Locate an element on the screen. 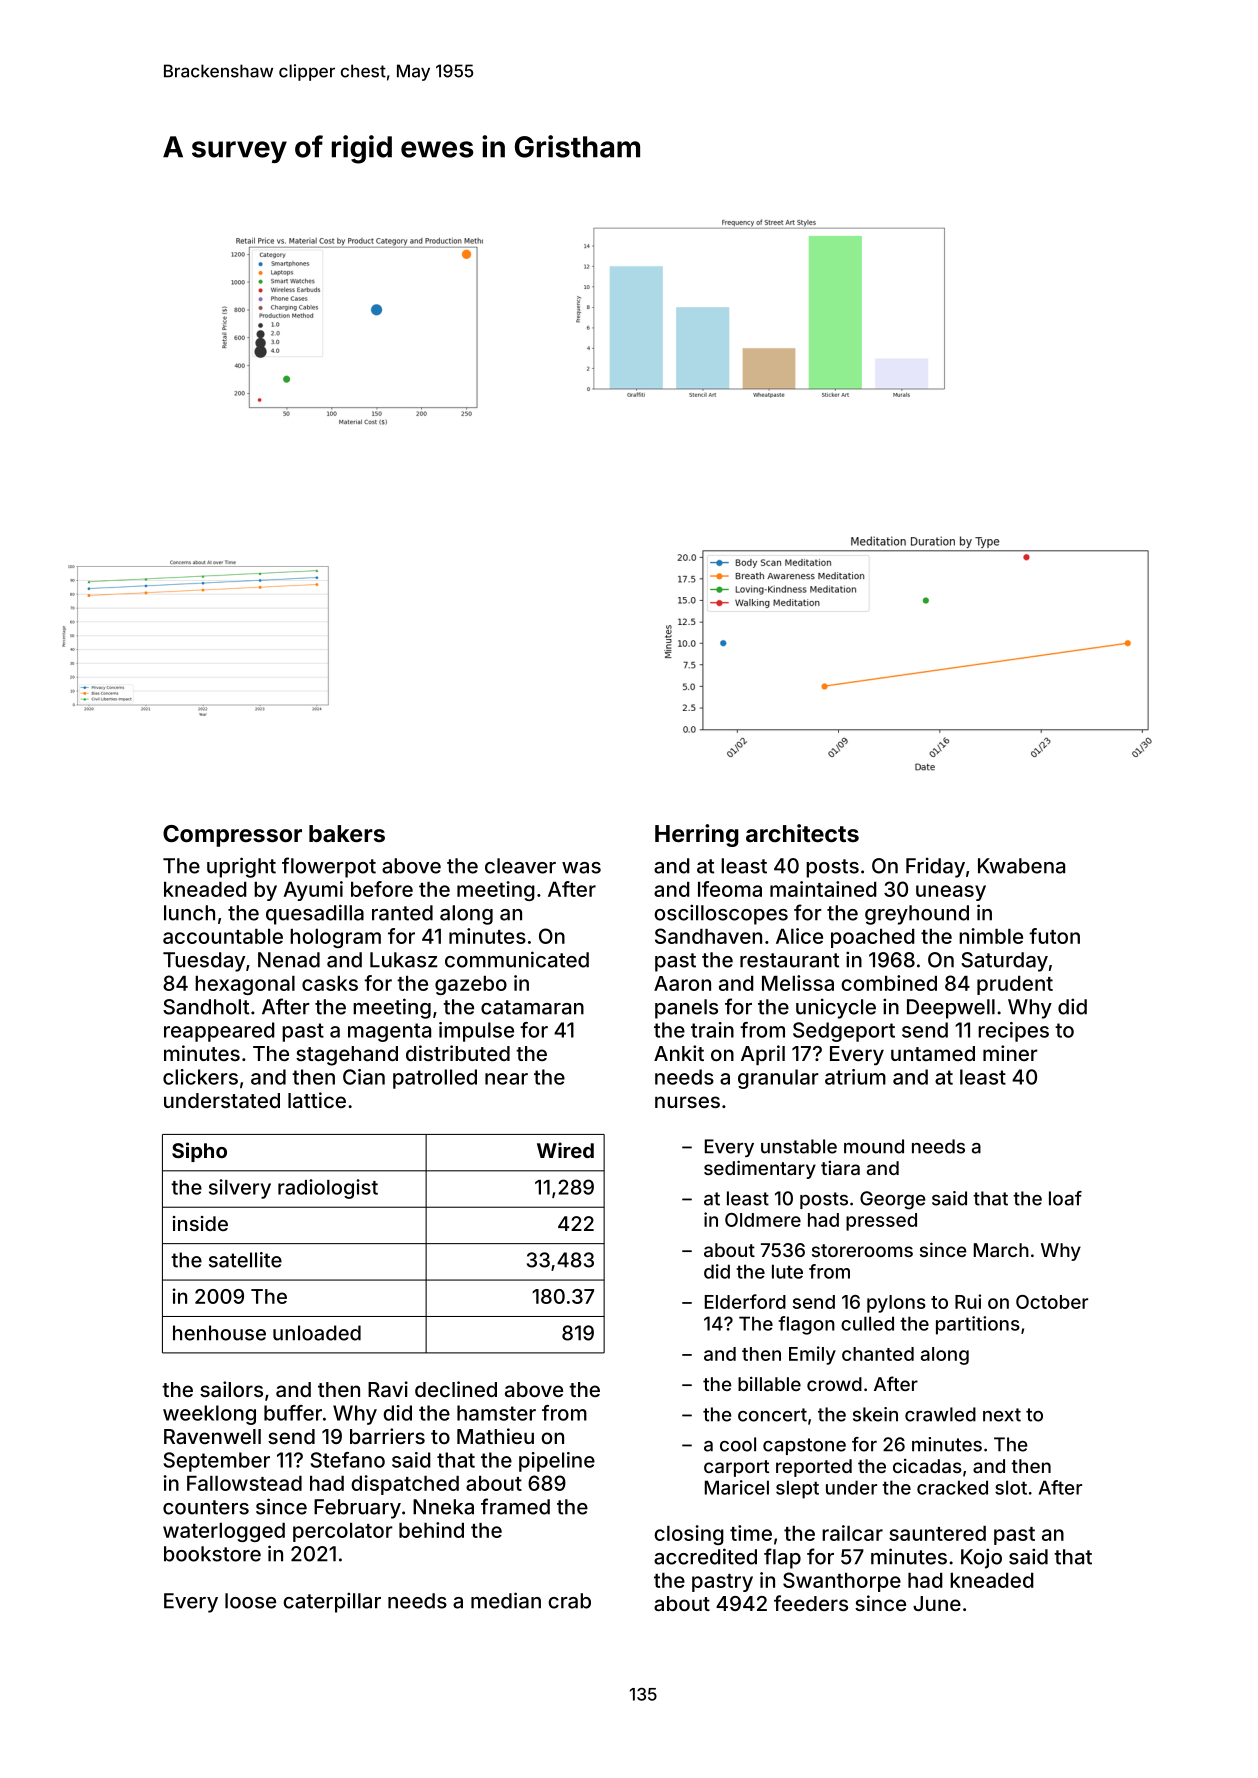 The image size is (1258, 1778). prudent is located at coordinates (1015, 985).
